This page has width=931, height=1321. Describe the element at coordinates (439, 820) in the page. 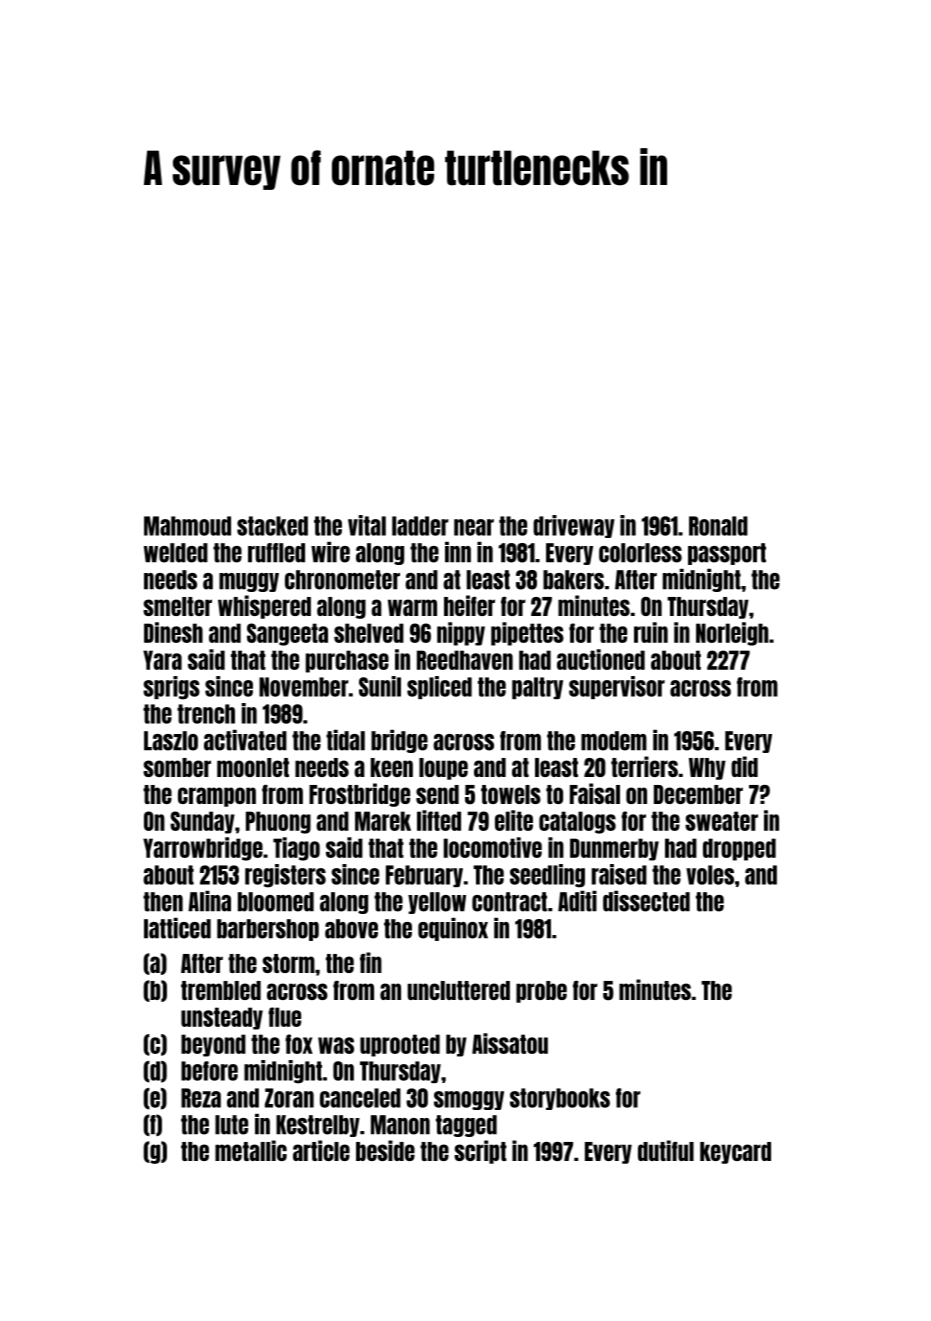

I see `lifted` at that location.
